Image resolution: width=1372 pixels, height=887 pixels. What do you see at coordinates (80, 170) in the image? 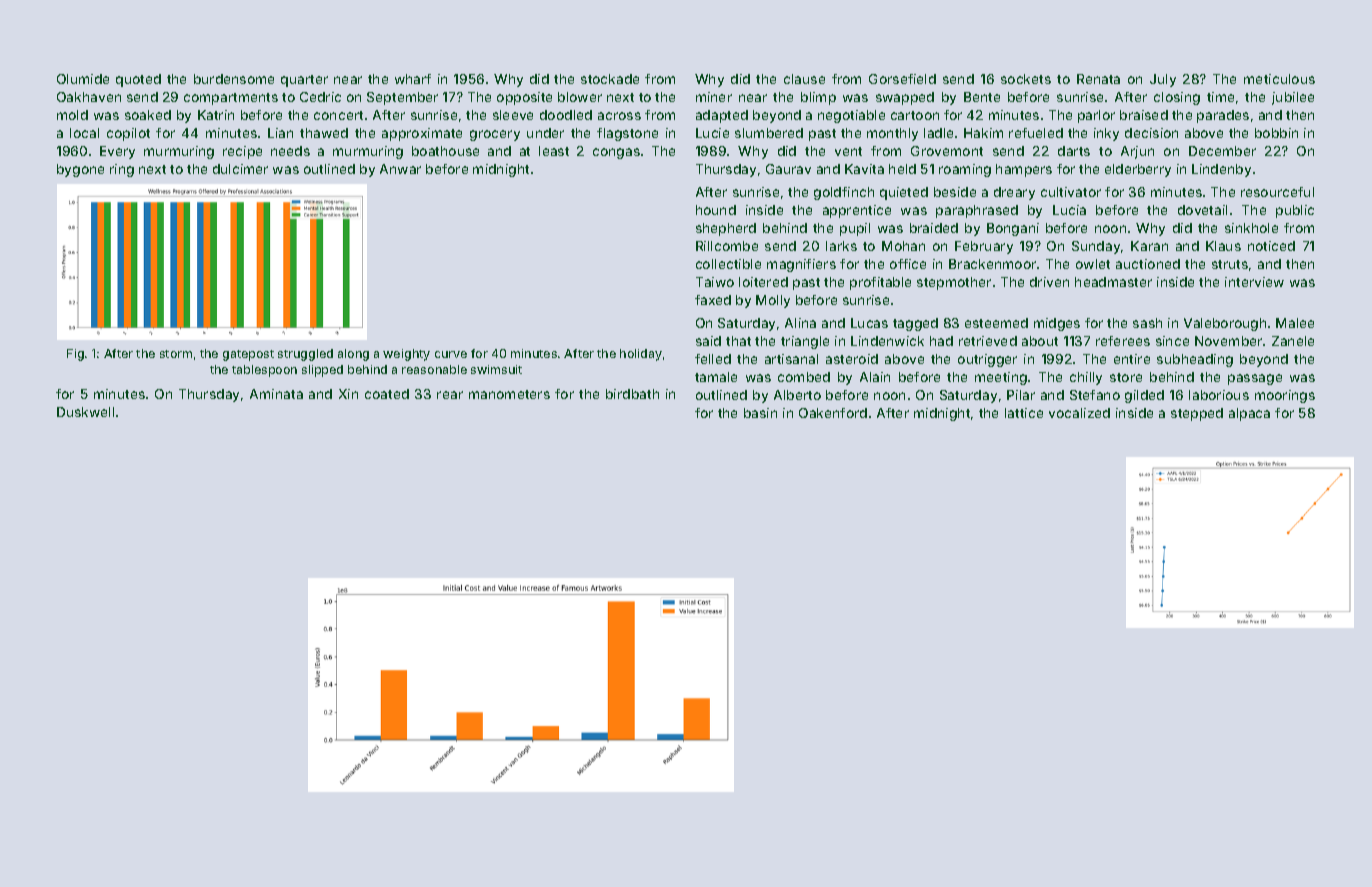
I see `bygone` at bounding box center [80, 170].
